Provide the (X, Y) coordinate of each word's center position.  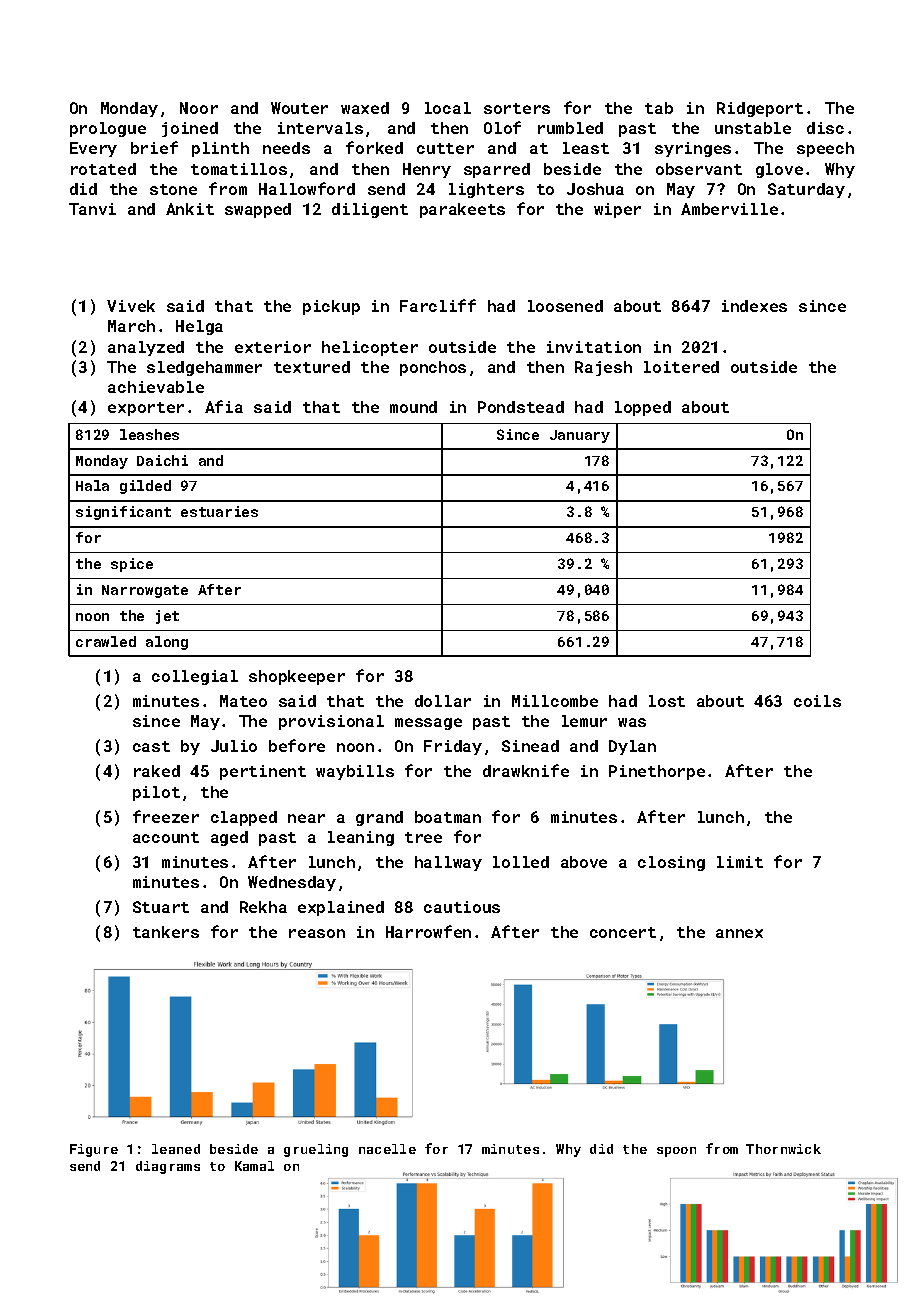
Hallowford (307, 188)
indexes (754, 306)
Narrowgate (145, 591)
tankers (166, 932)
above (584, 862)
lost (667, 701)
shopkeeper (297, 677)
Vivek (131, 306)
